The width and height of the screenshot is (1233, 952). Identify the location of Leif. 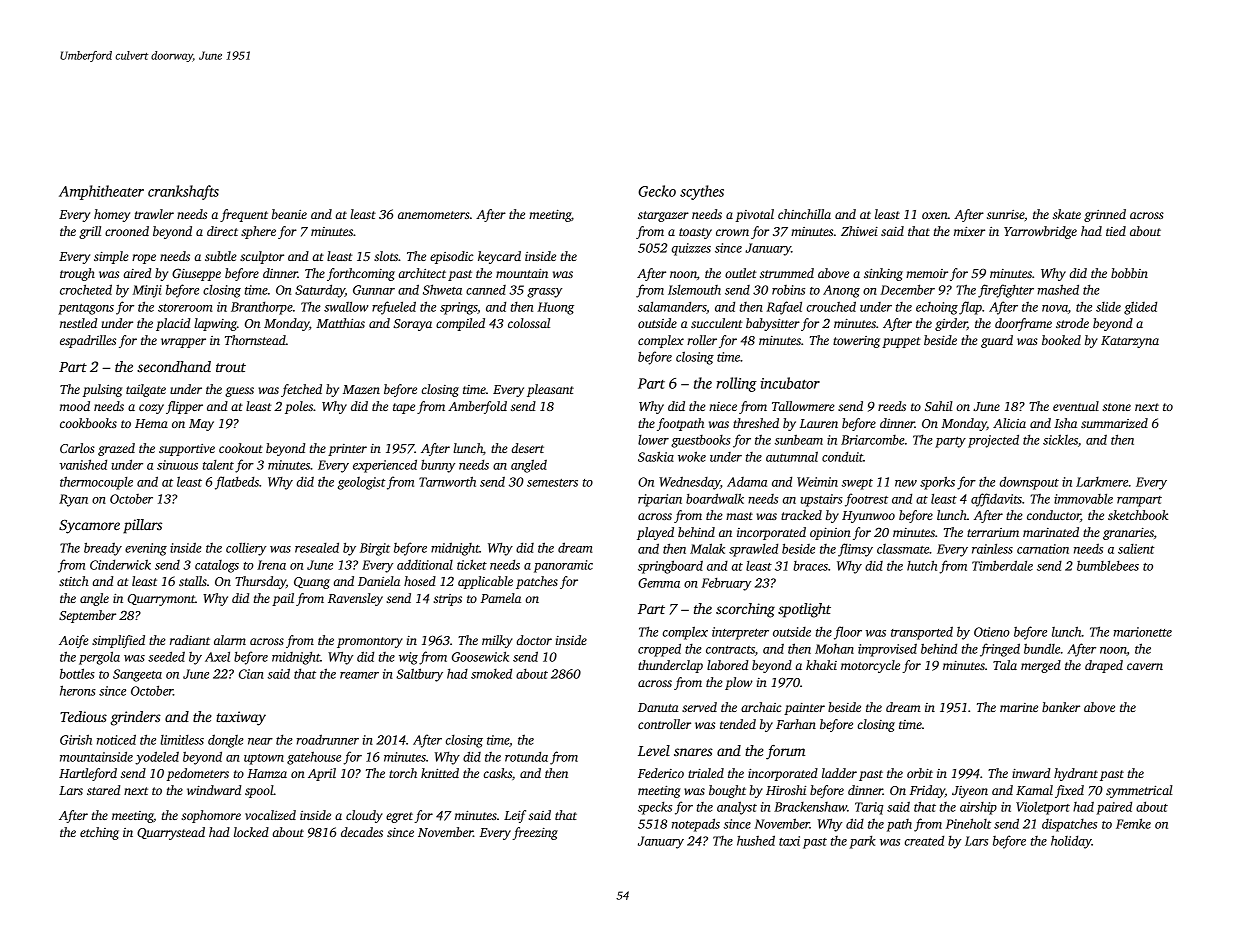
(515, 816).
